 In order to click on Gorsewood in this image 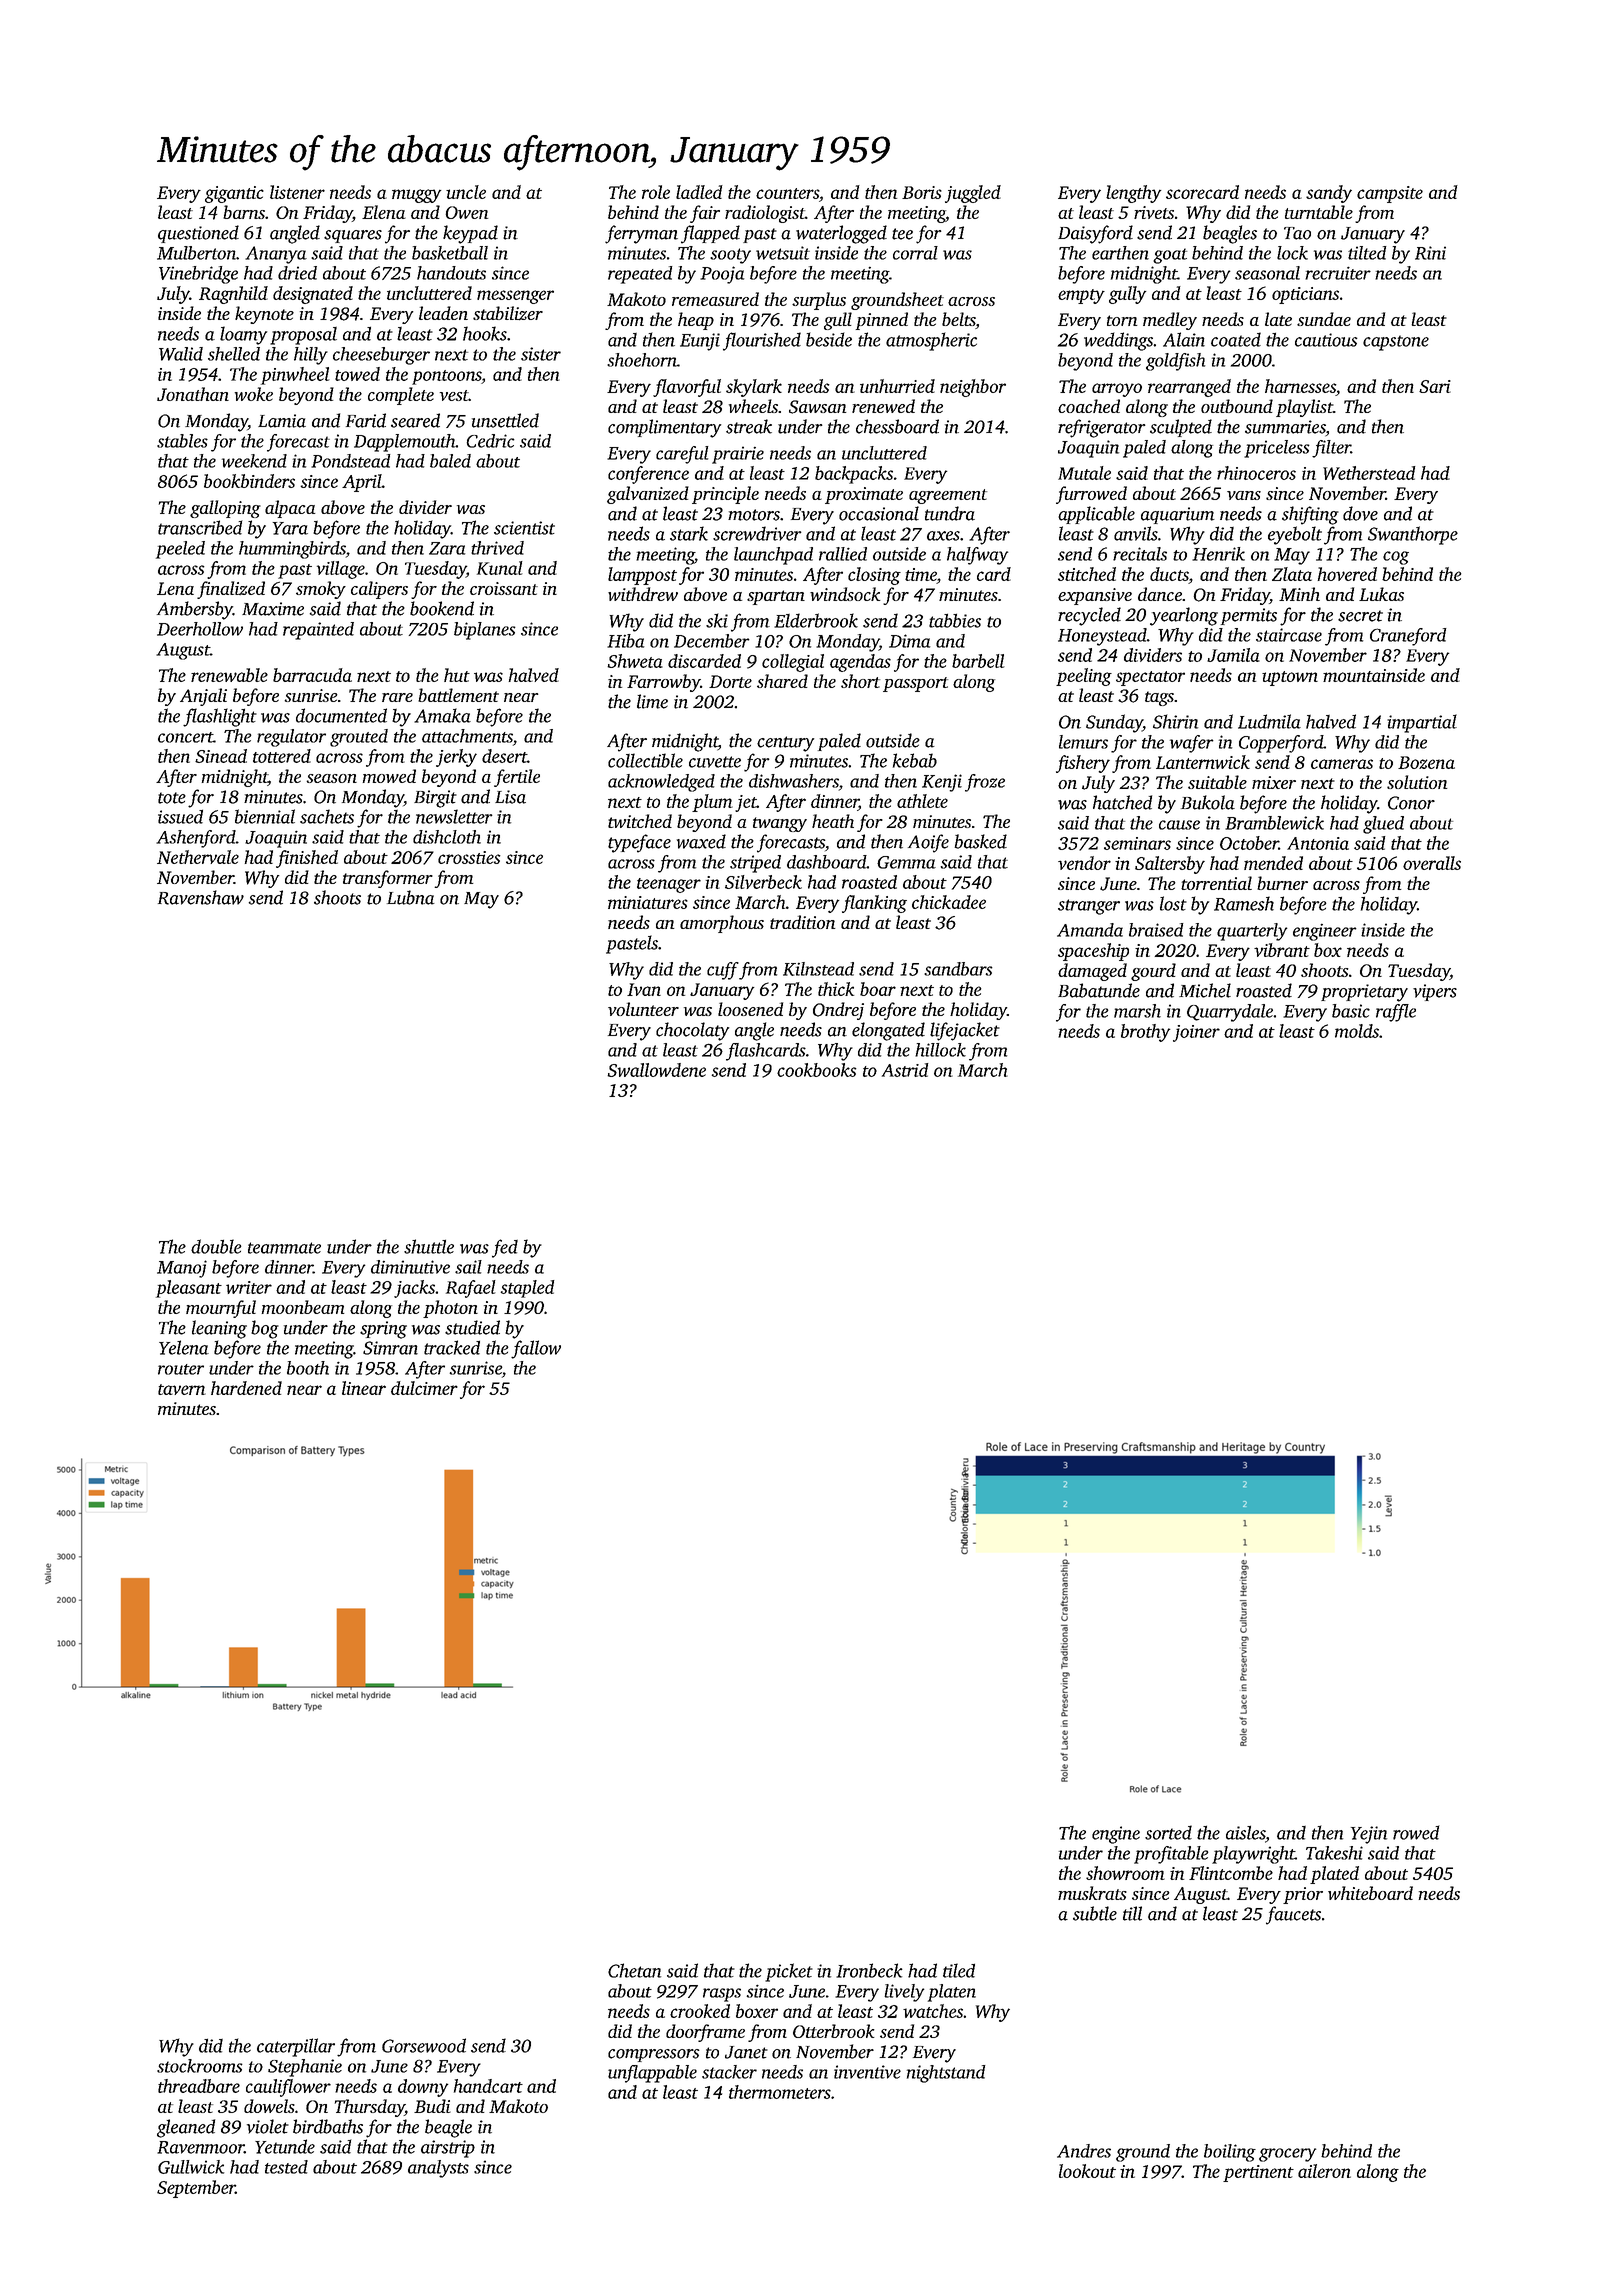, I will do `click(424, 2045)`.
